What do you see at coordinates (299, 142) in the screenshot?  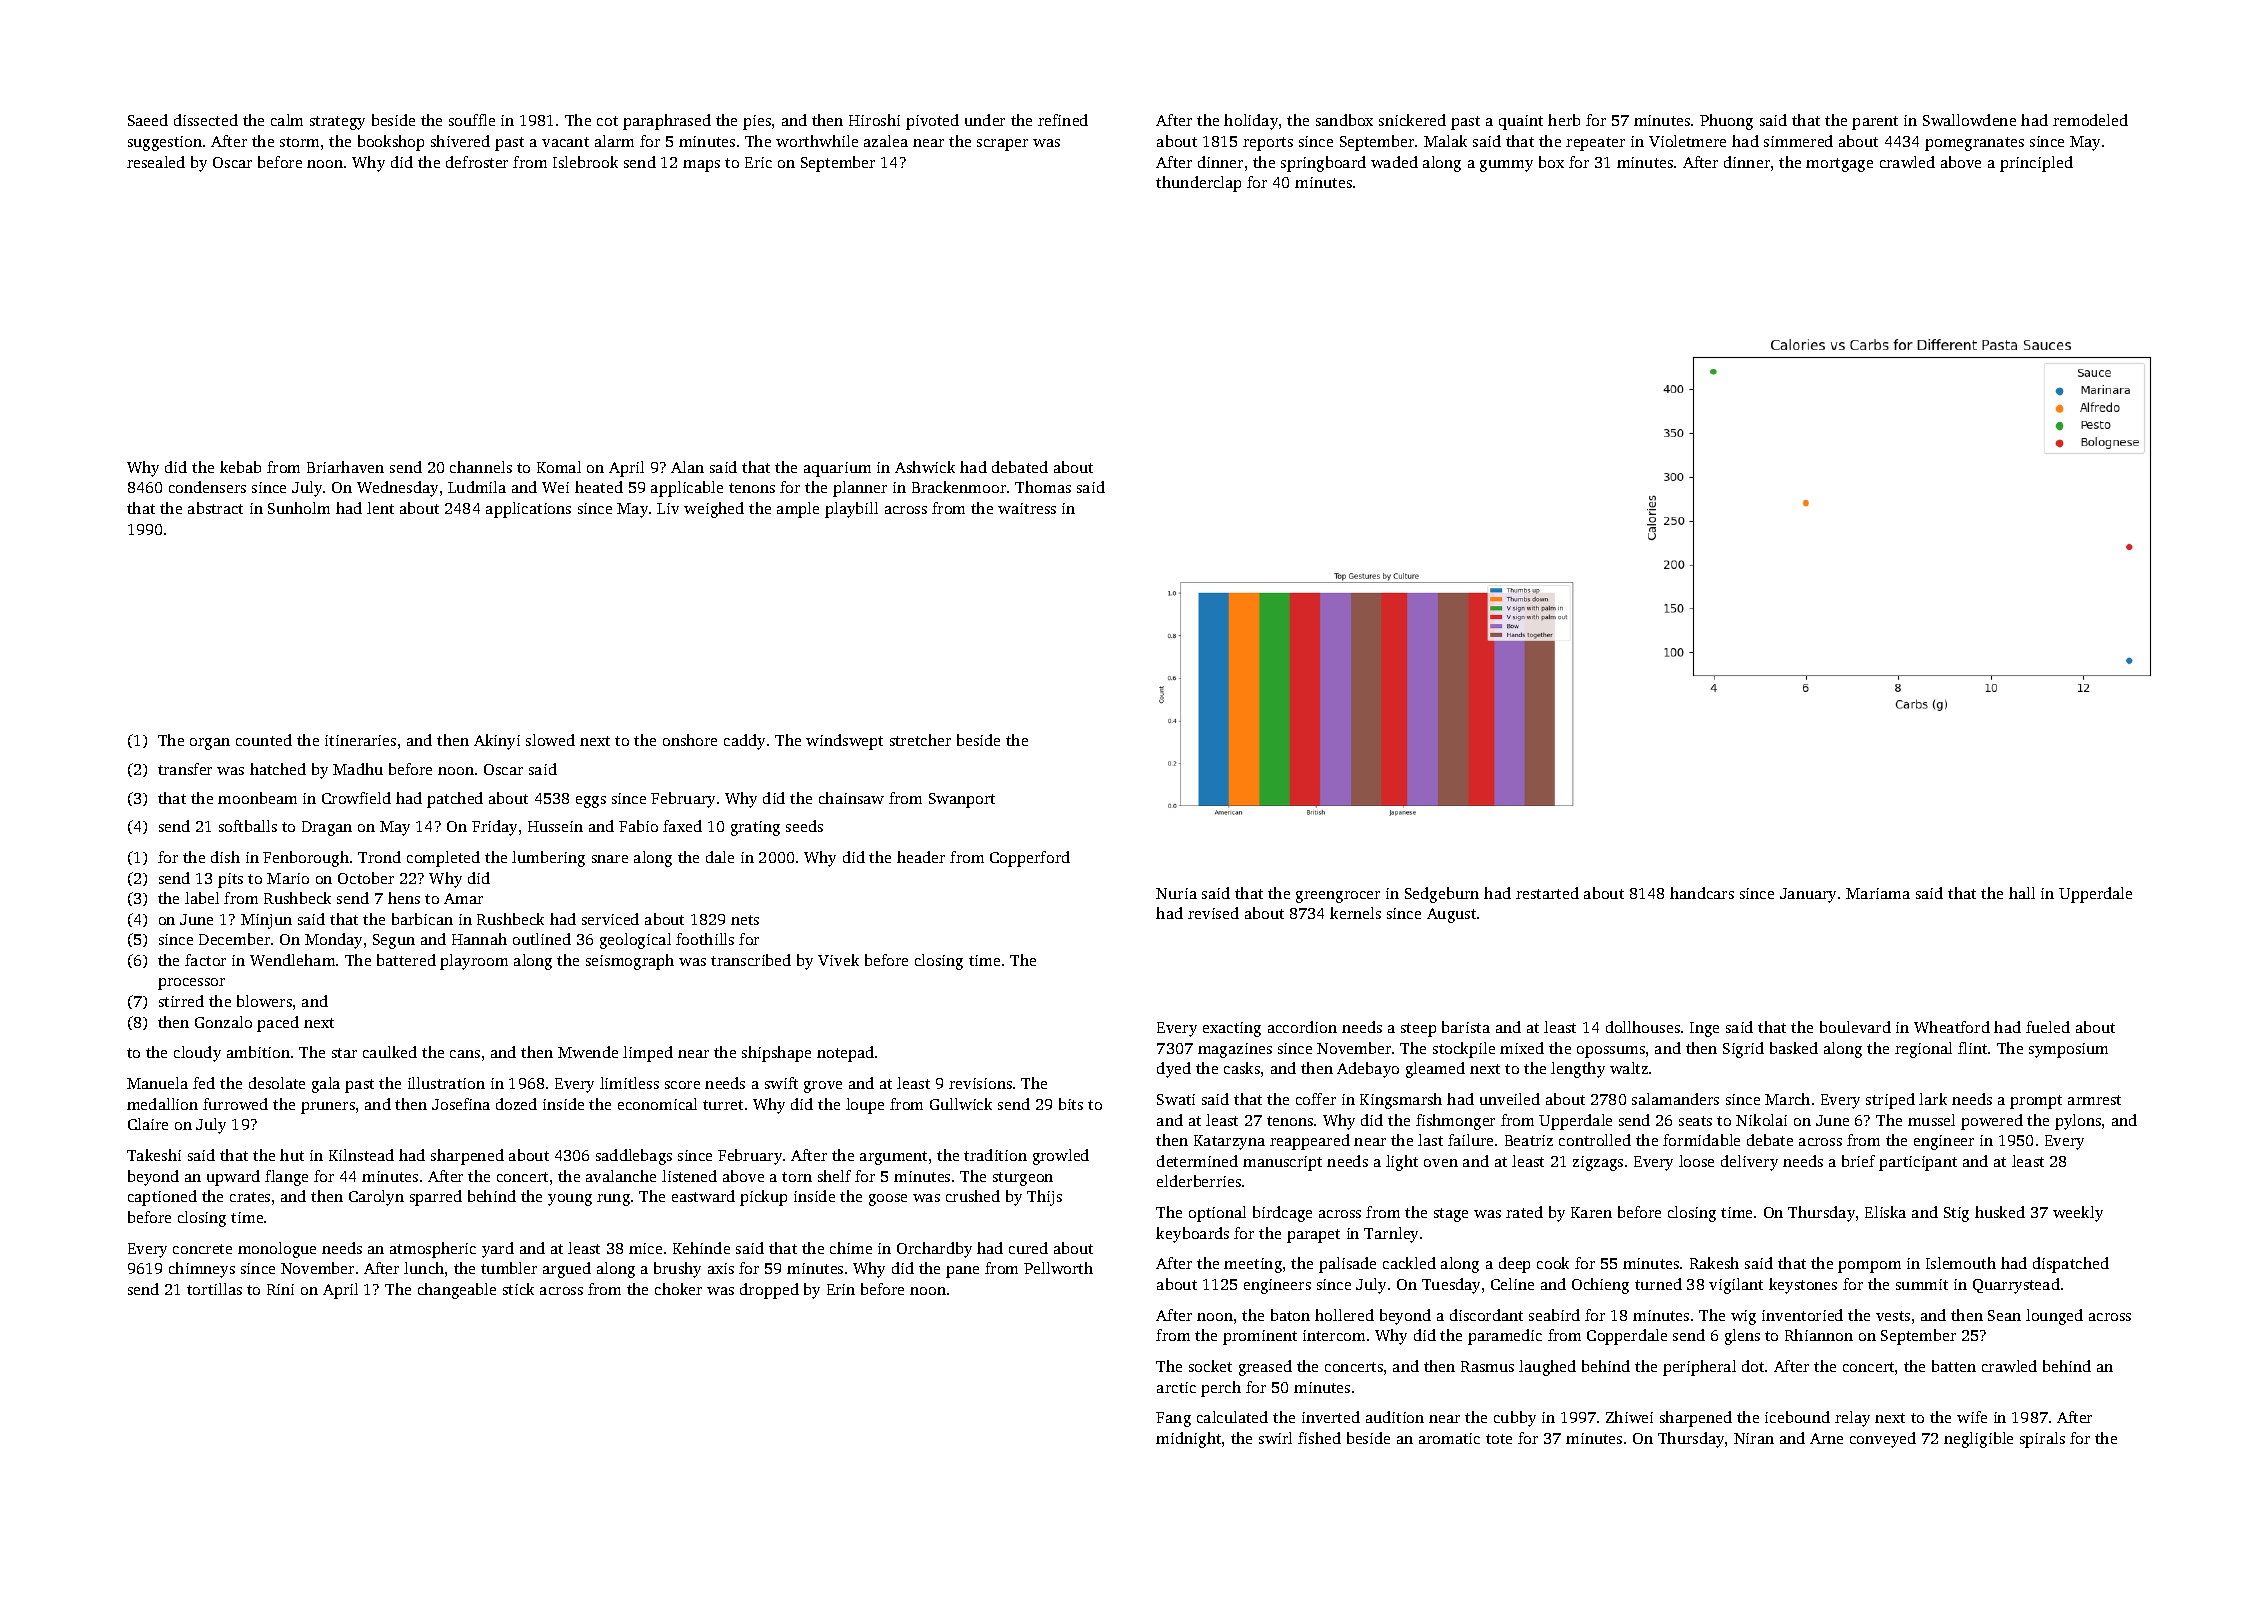 I see `storm` at bounding box center [299, 142].
